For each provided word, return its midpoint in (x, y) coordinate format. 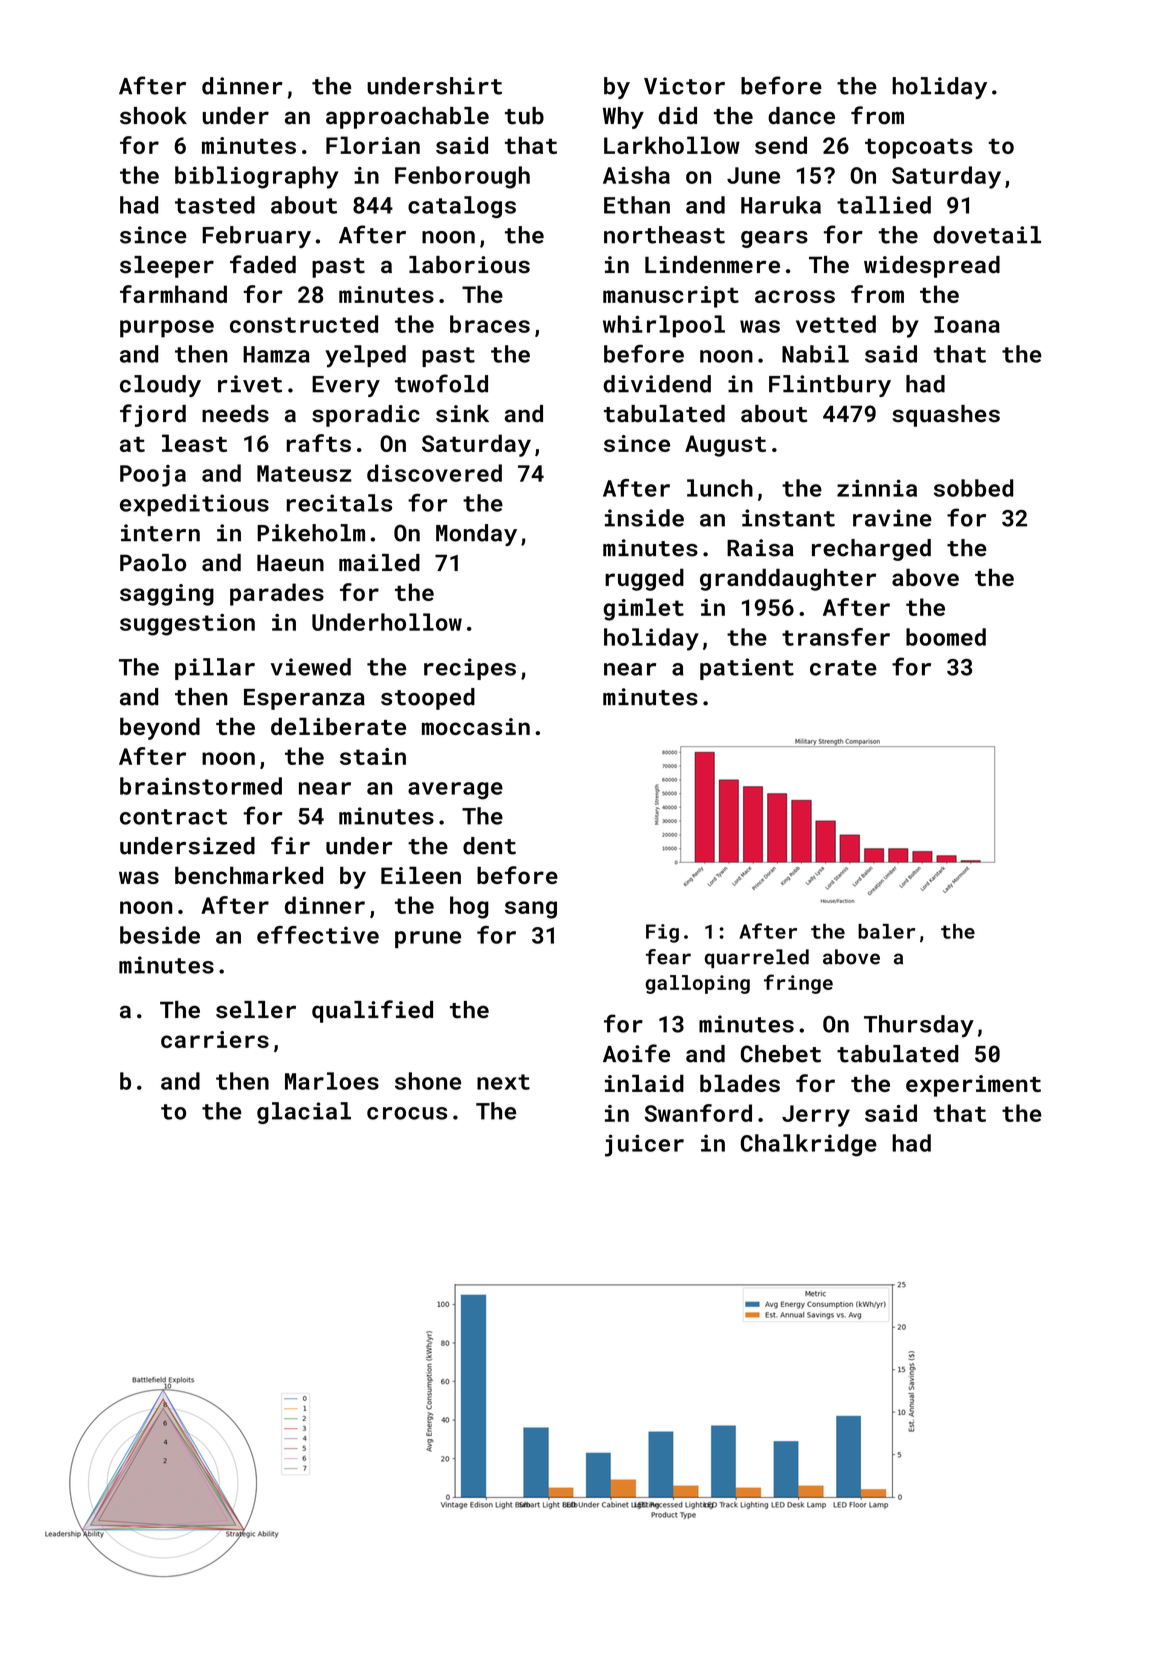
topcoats (919, 149)
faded (263, 264)
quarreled (757, 958)
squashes (946, 416)
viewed (311, 667)
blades (740, 1083)
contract (173, 817)
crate (843, 668)
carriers (215, 1039)
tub (524, 116)
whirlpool (664, 326)
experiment (973, 1086)
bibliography (256, 177)
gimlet (644, 609)
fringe (798, 984)
